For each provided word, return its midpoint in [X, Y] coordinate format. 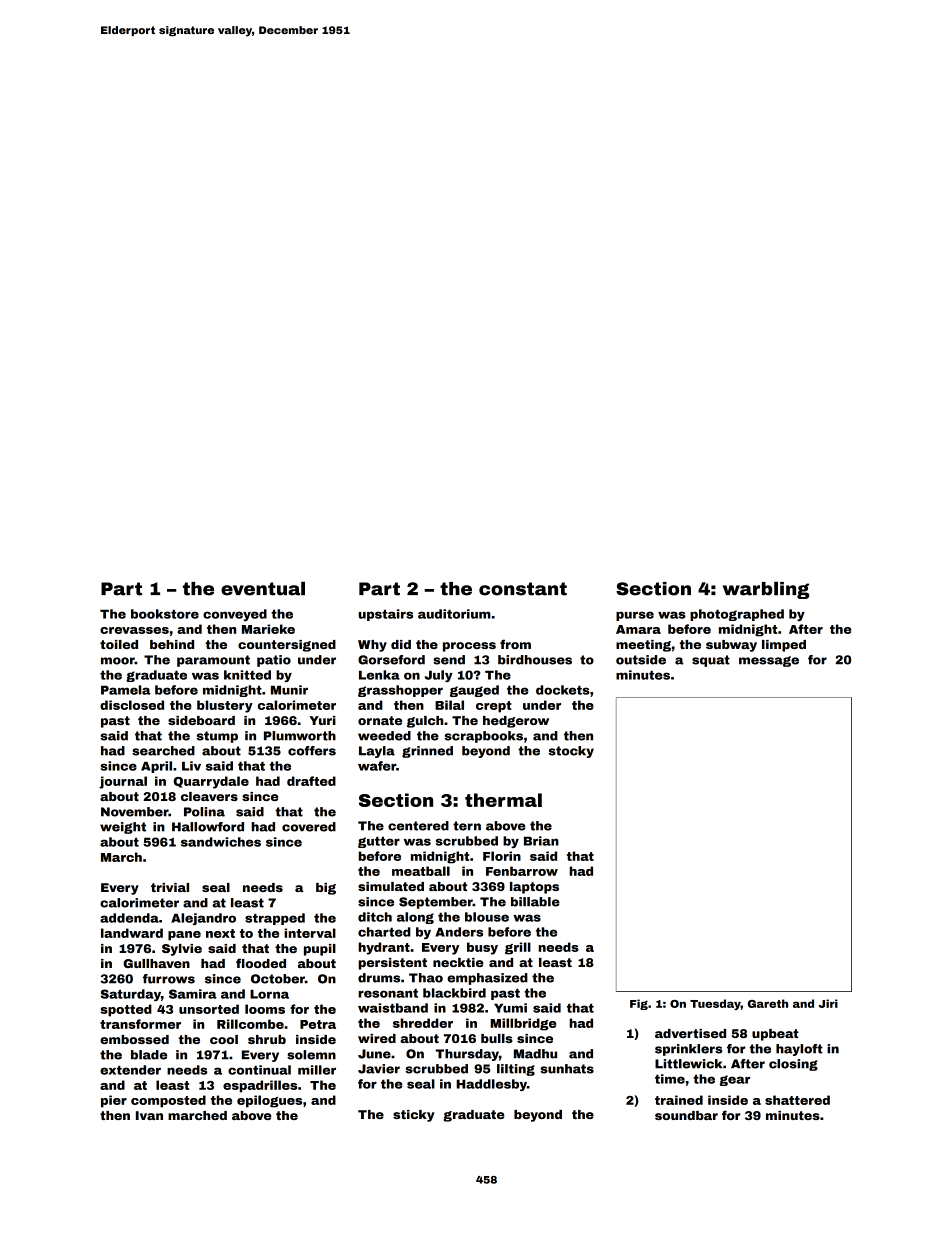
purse [635, 616]
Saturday [131, 995]
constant [523, 589]
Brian [541, 841]
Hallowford [208, 827]
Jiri [828, 1003]
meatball [421, 871]
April [156, 767]
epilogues [269, 1101]
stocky [571, 752]
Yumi [510, 1008]
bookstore [165, 614]
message [769, 661]
